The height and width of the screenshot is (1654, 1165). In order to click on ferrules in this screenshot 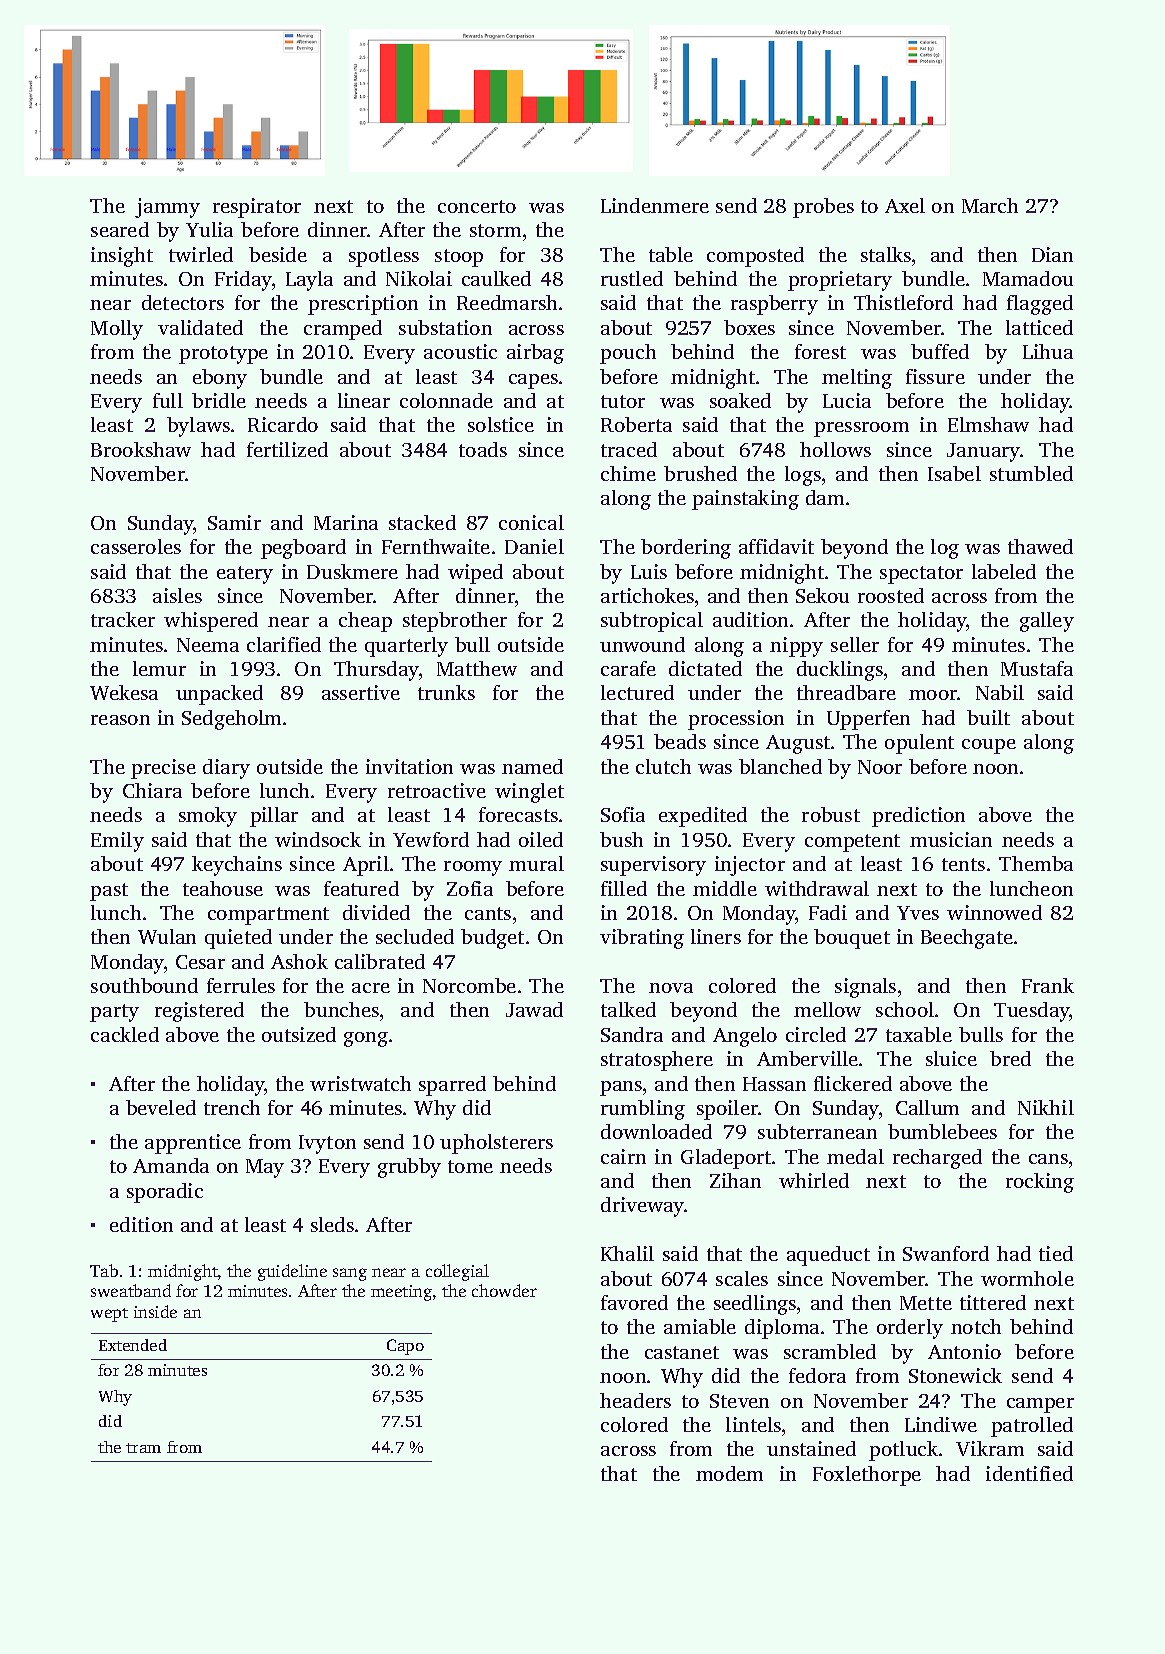, I will do `click(241, 985)`.
